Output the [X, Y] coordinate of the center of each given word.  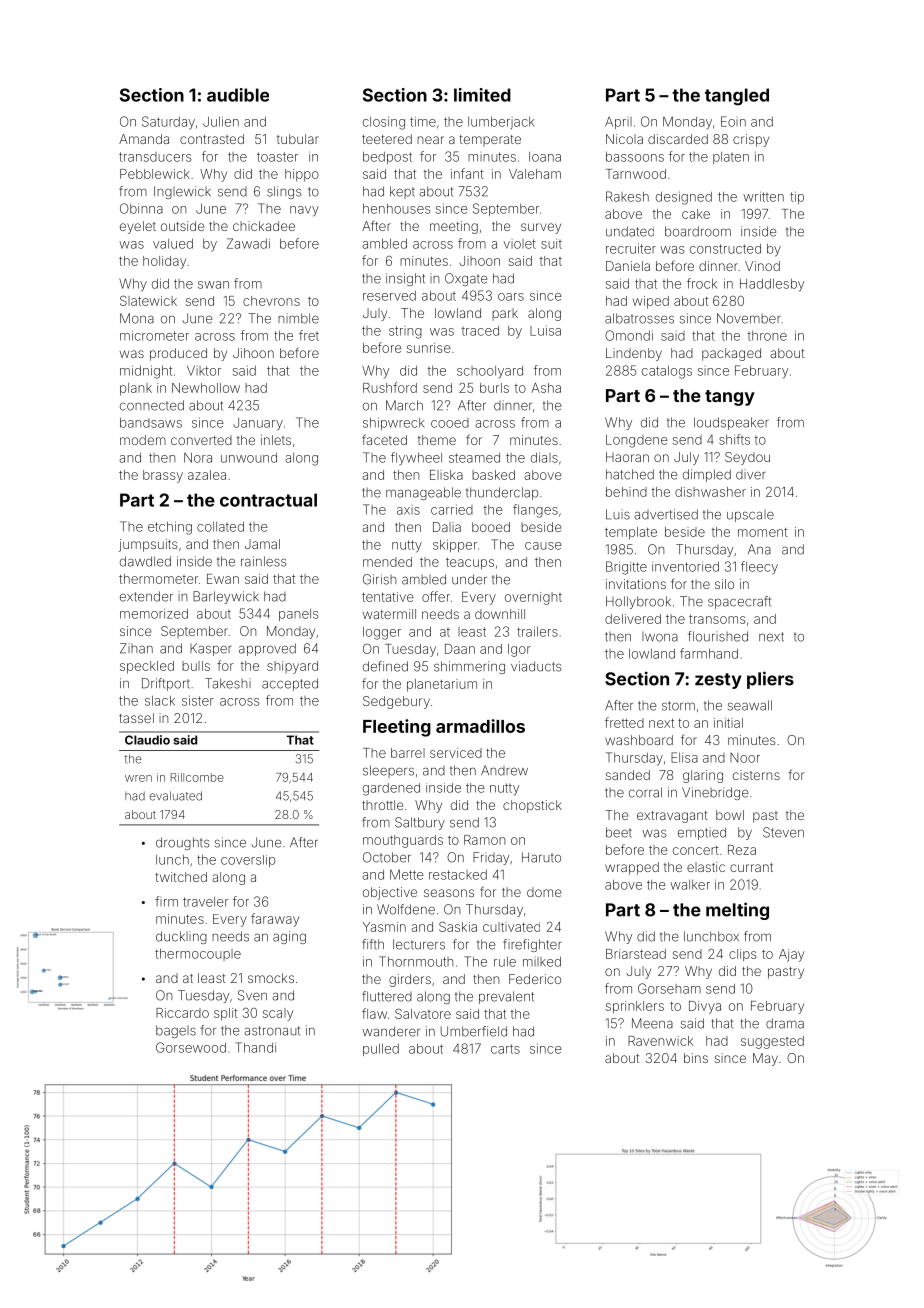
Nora [198, 458]
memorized [154, 614]
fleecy [759, 568]
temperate [490, 141]
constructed [725, 249]
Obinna [141, 208]
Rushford [390, 387]
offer [436, 596]
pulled [381, 1050]
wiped [651, 302]
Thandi [255, 1047]
